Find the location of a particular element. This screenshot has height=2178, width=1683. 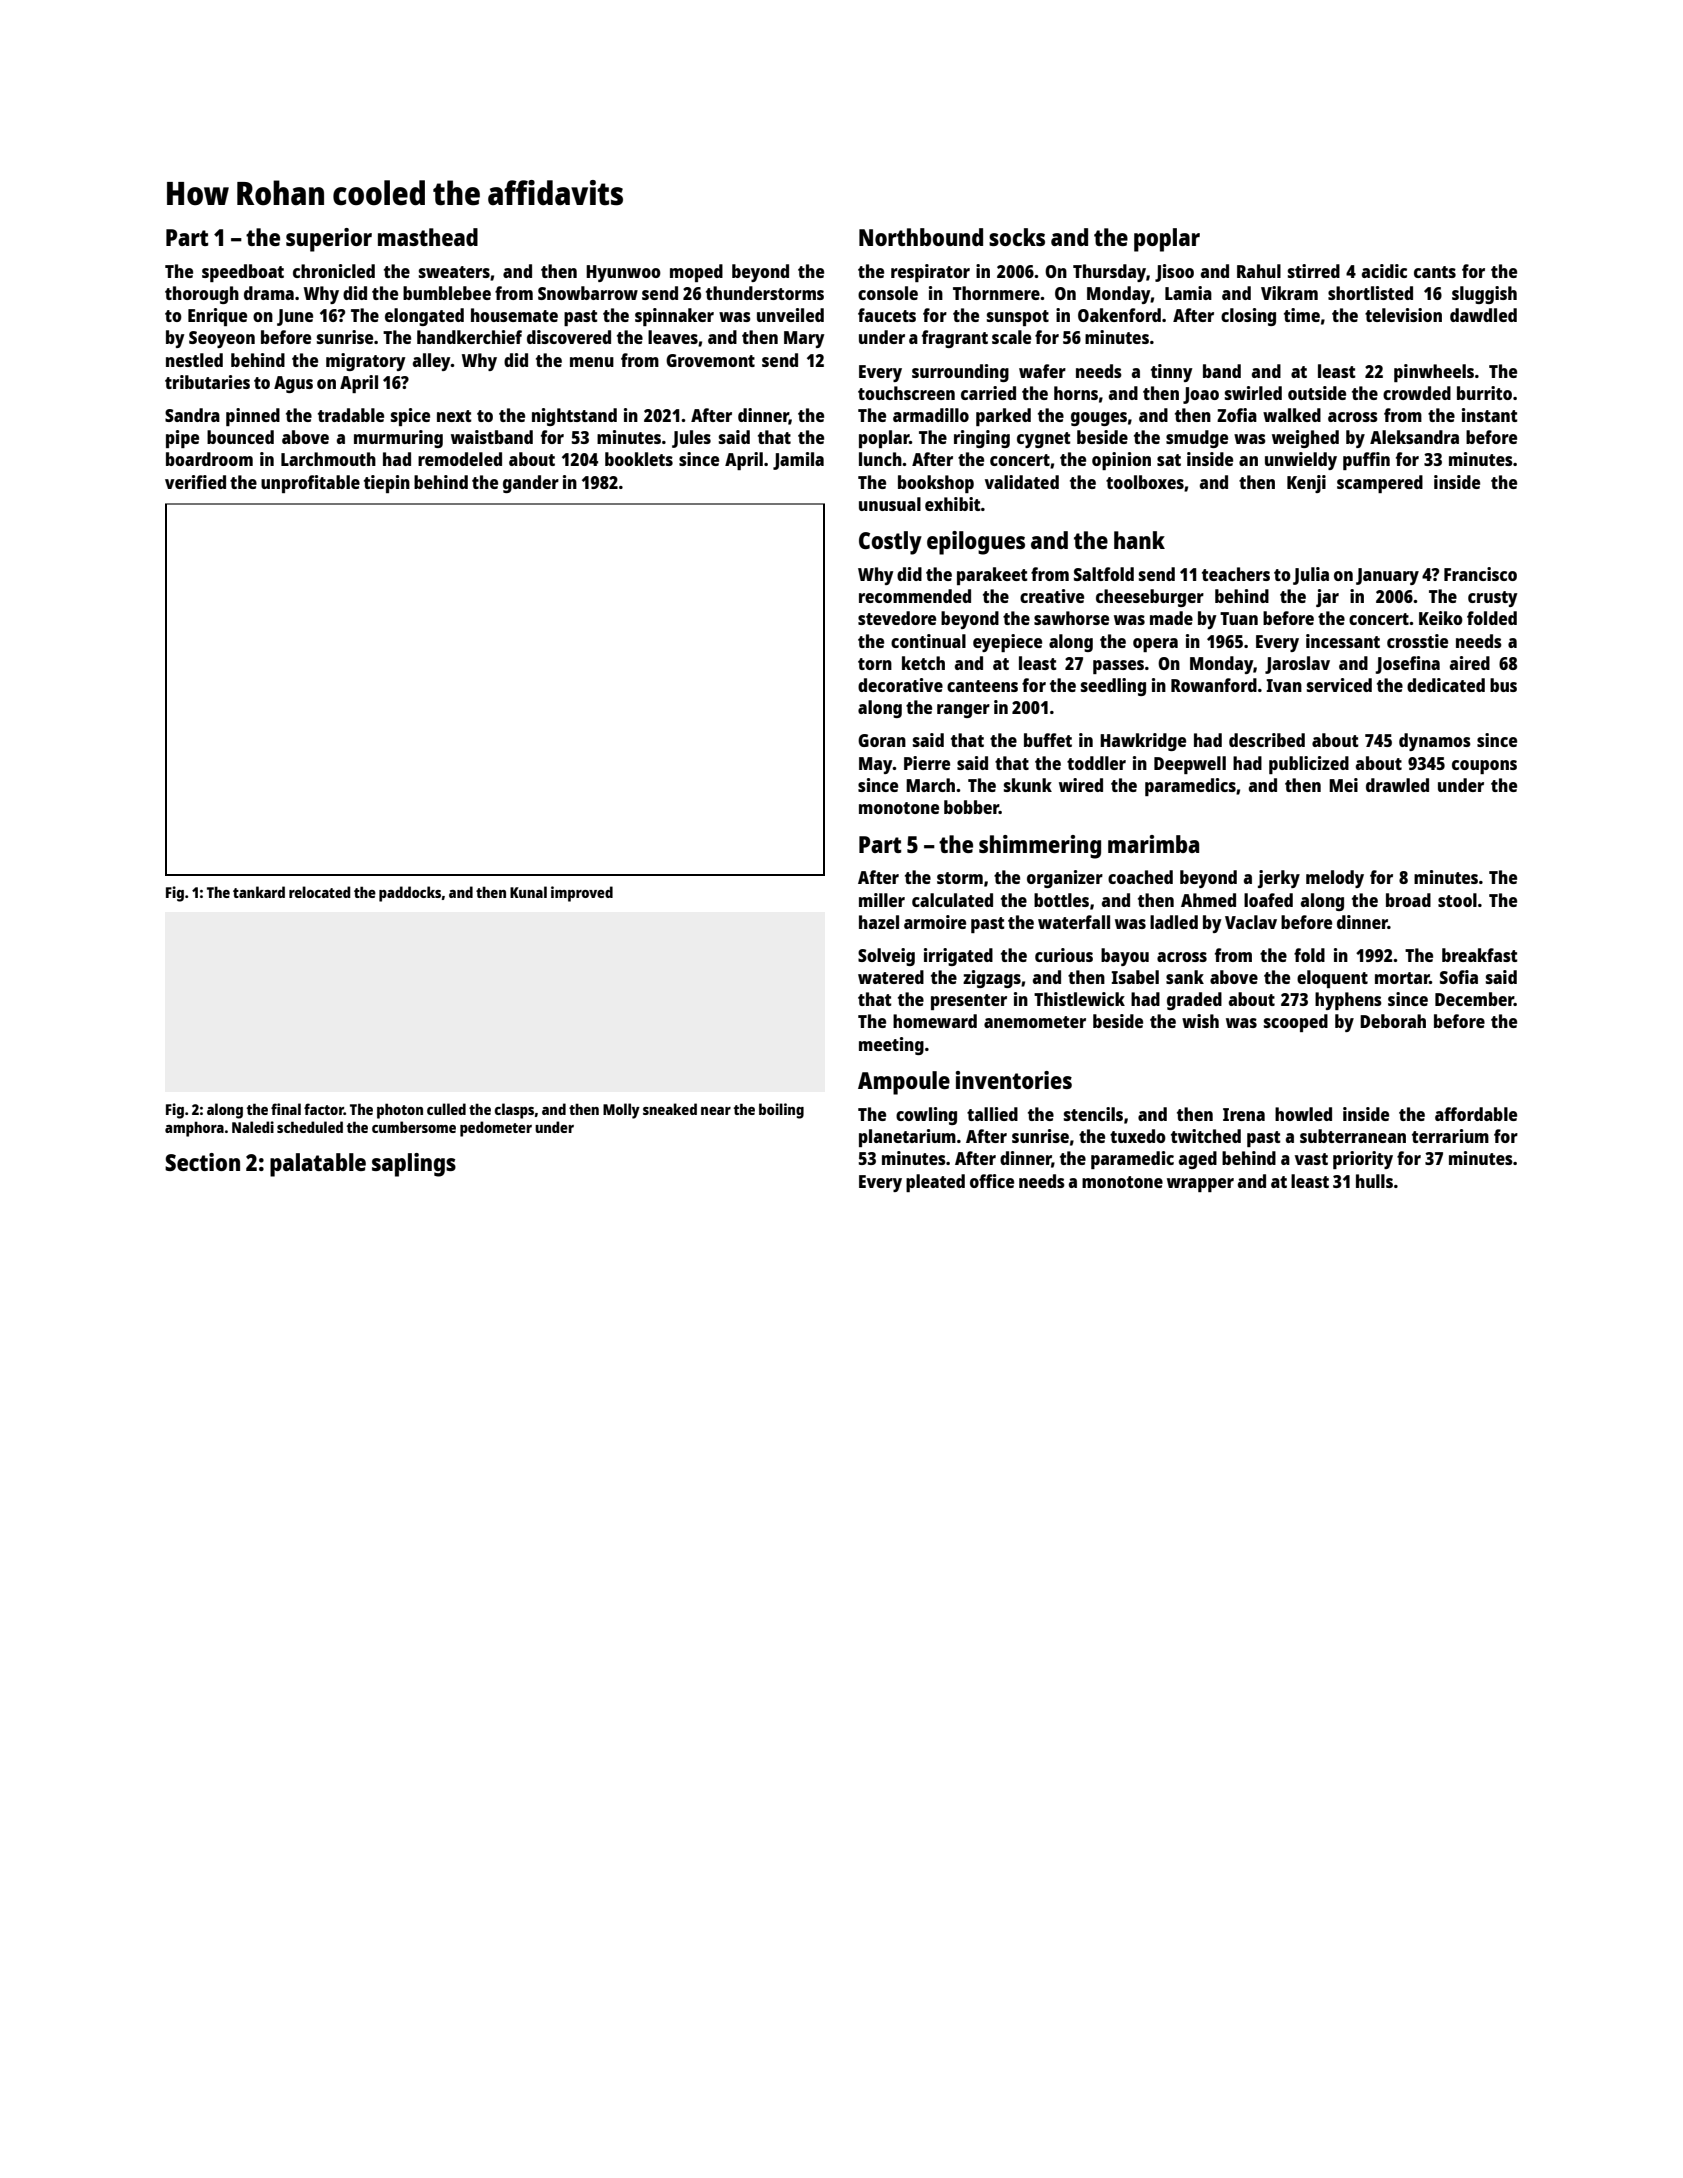

saplings is located at coordinates (414, 1165).
